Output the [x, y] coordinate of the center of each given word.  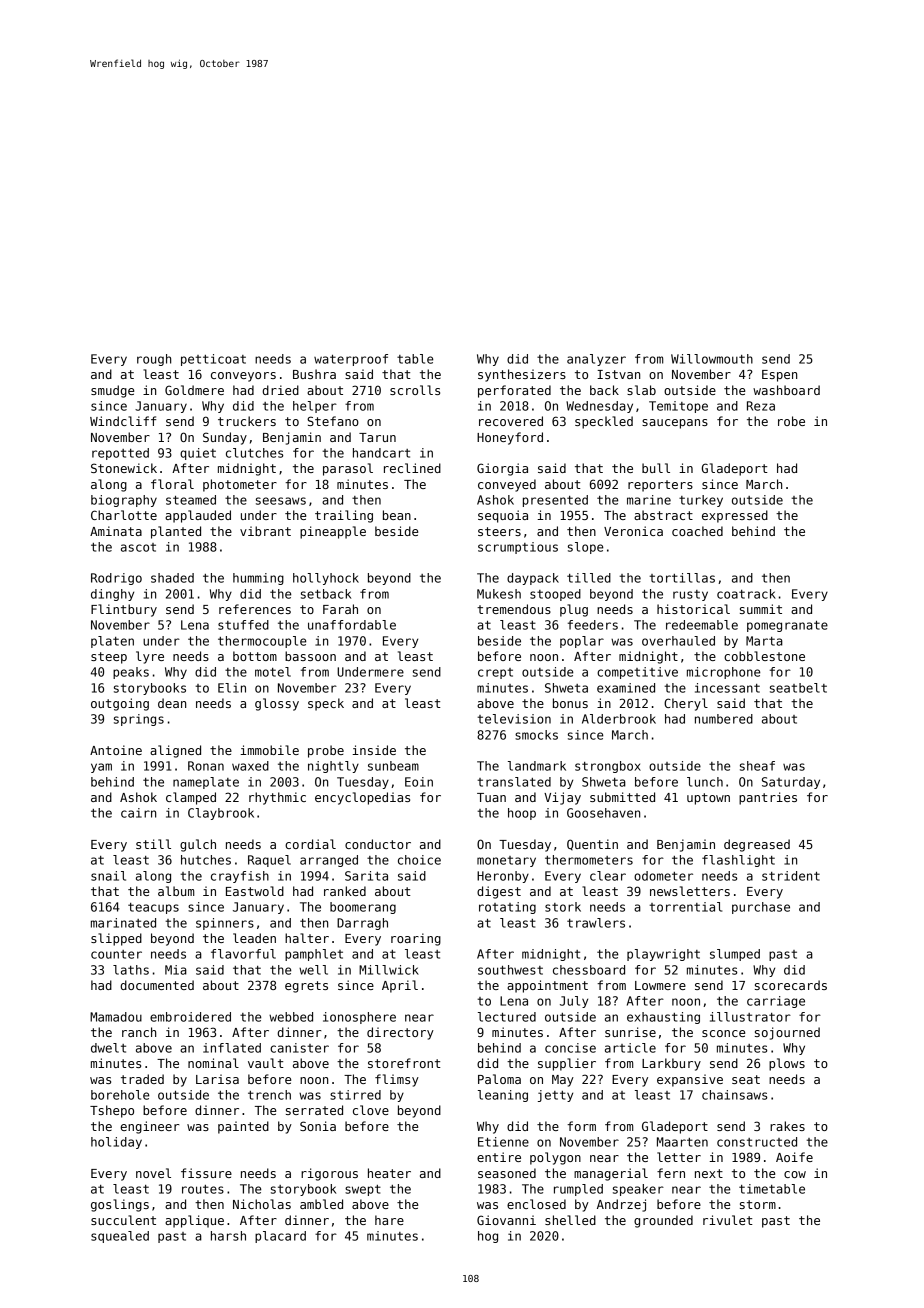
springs [139, 720]
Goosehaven [603, 813]
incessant [727, 688]
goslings [120, 1205]
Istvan [618, 374]
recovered [511, 421]
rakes [787, 1126]
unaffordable [352, 625]
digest [499, 892]
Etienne [503, 1142]
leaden [254, 938]
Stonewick [124, 468]
